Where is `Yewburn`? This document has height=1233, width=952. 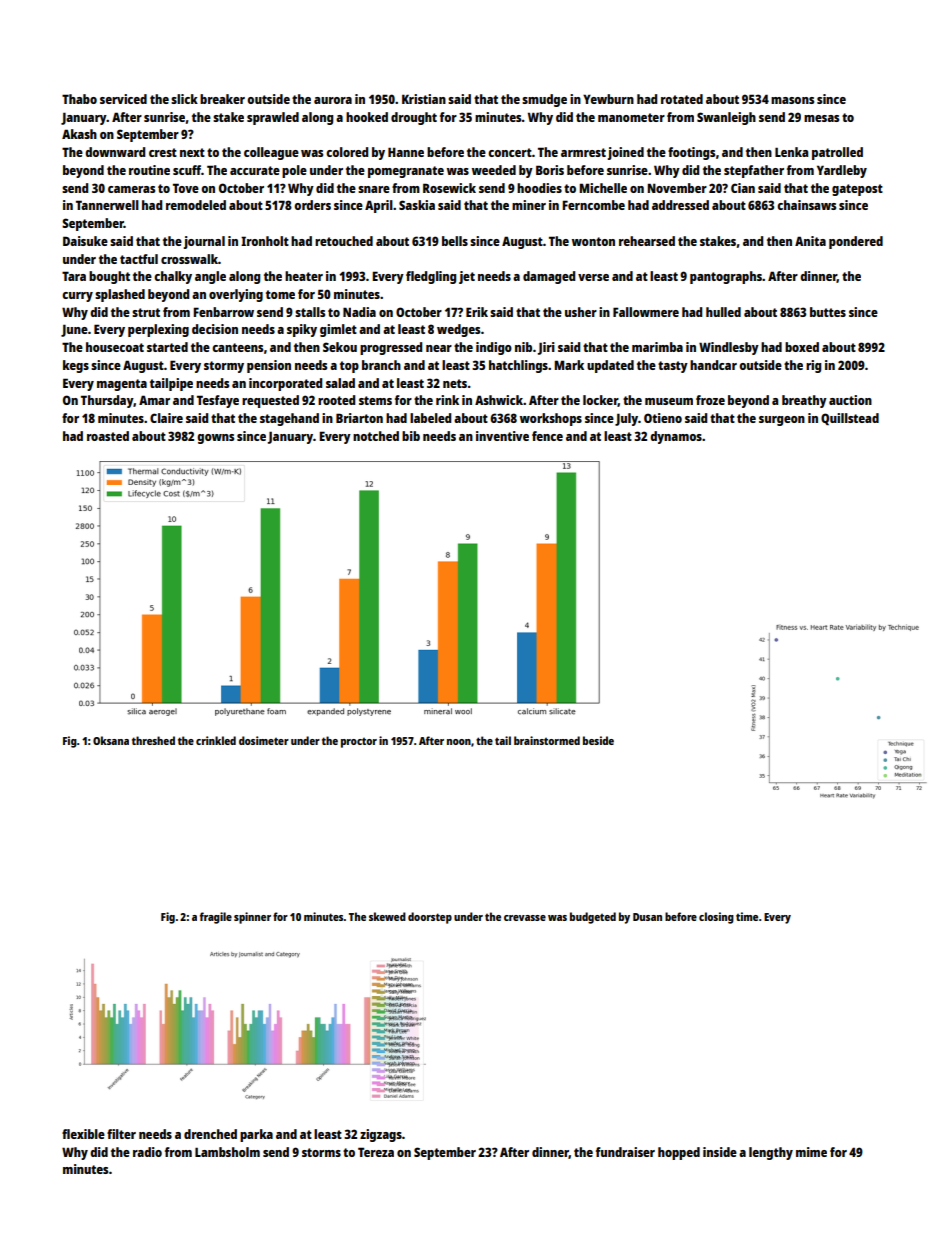
Yewburn is located at coordinates (608, 99).
